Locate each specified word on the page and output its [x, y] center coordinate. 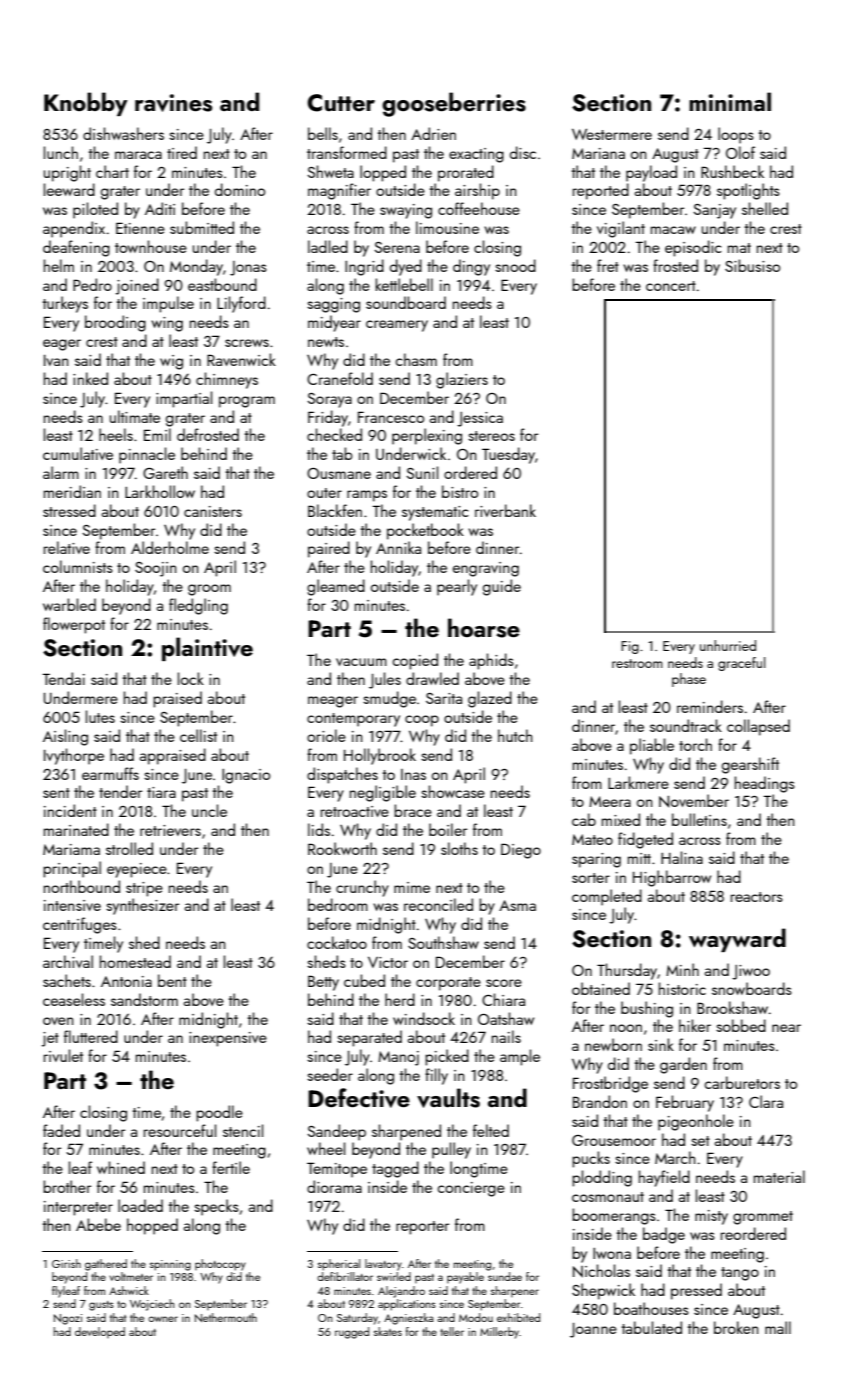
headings [765, 784]
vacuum [361, 662]
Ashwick [129, 1290]
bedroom [338, 904]
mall [778, 1327]
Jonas [248, 268]
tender [120, 791]
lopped [383, 173]
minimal [730, 101]
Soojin [156, 569]
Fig [630, 647]
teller [452, 1331]
